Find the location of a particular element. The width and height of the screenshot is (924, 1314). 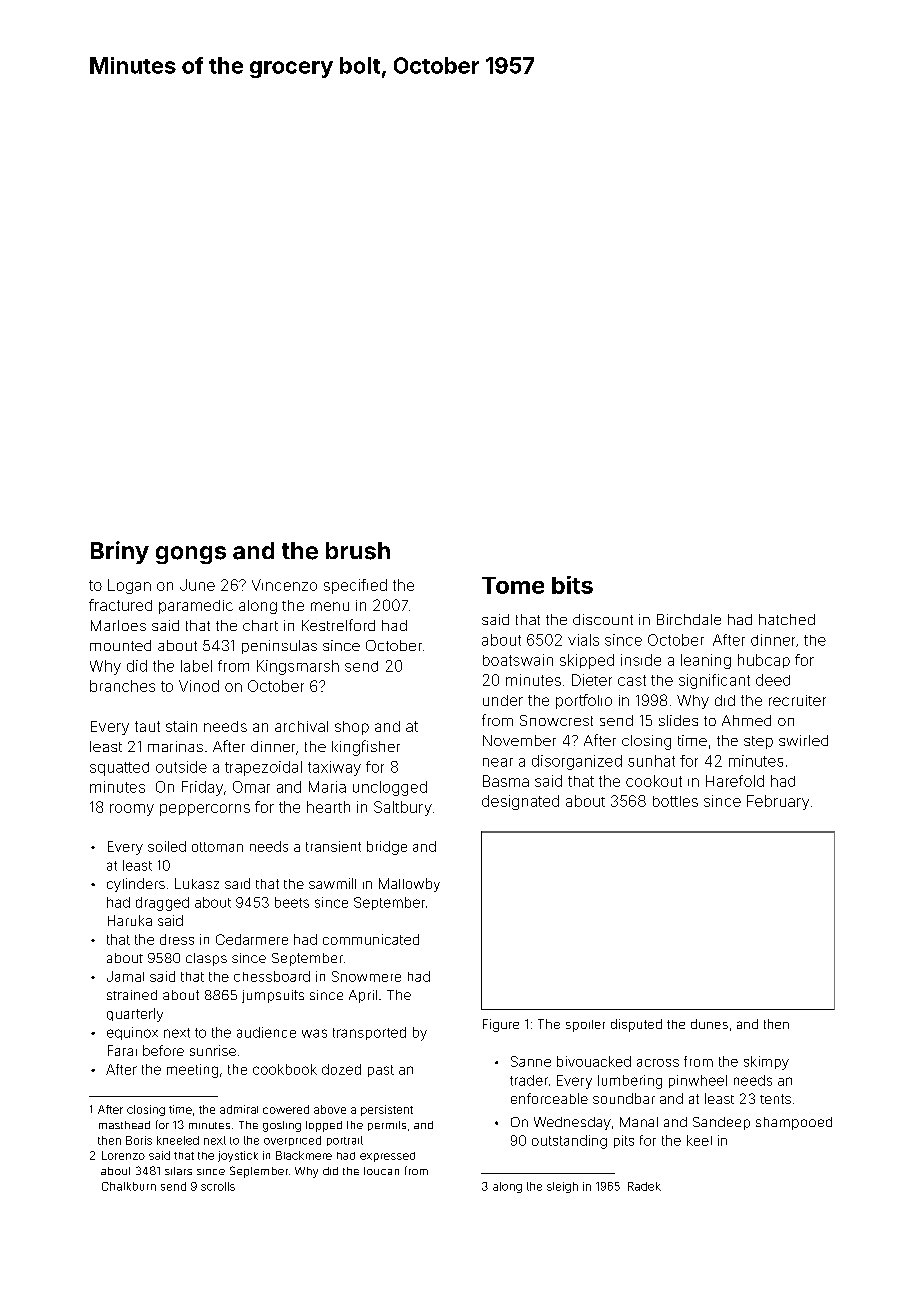

recruiter is located at coordinates (797, 700).
